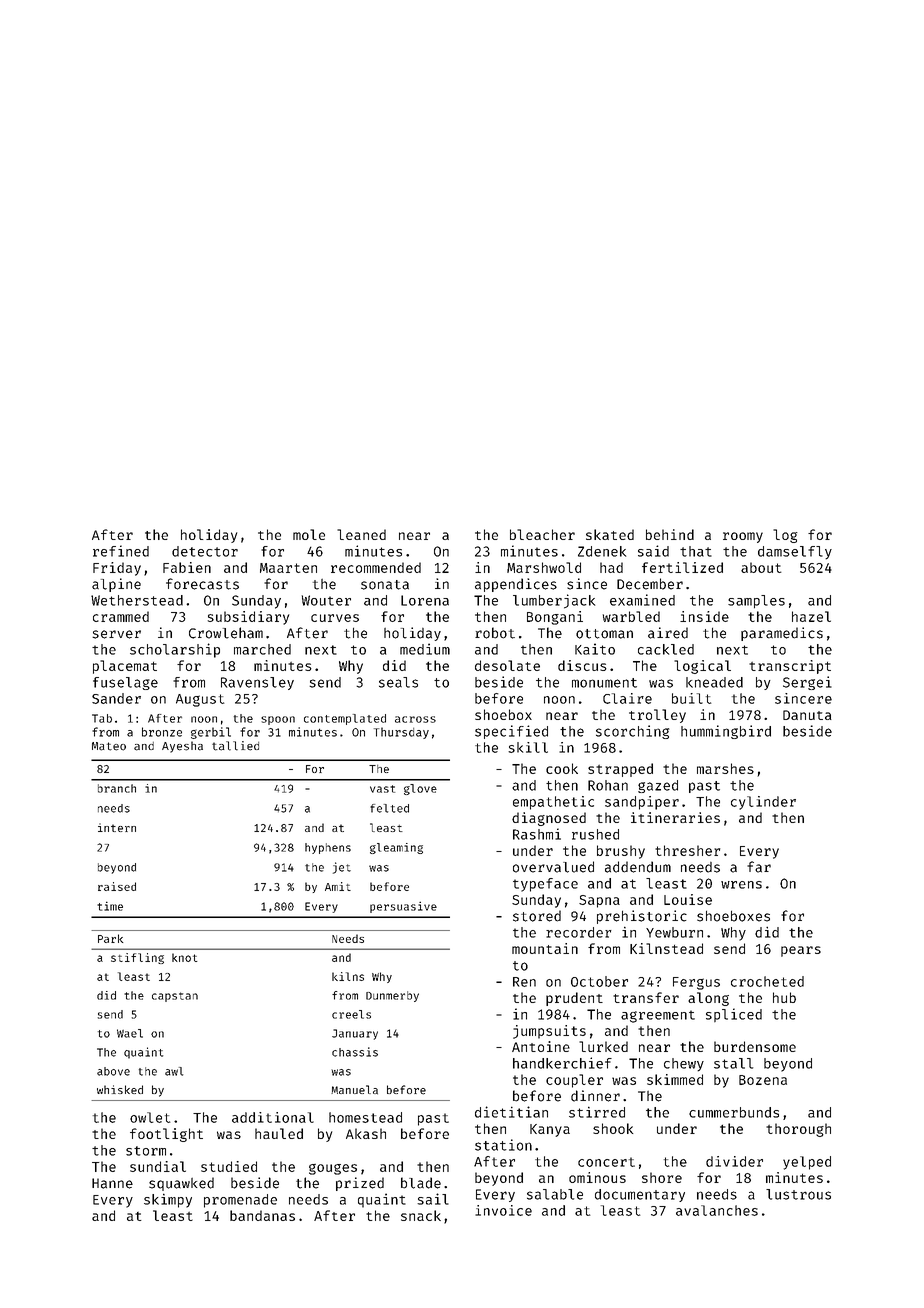 The height and width of the screenshot is (1308, 924). Describe the element at coordinates (273, 1117) in the screenshot. I see `additional` at that location.
